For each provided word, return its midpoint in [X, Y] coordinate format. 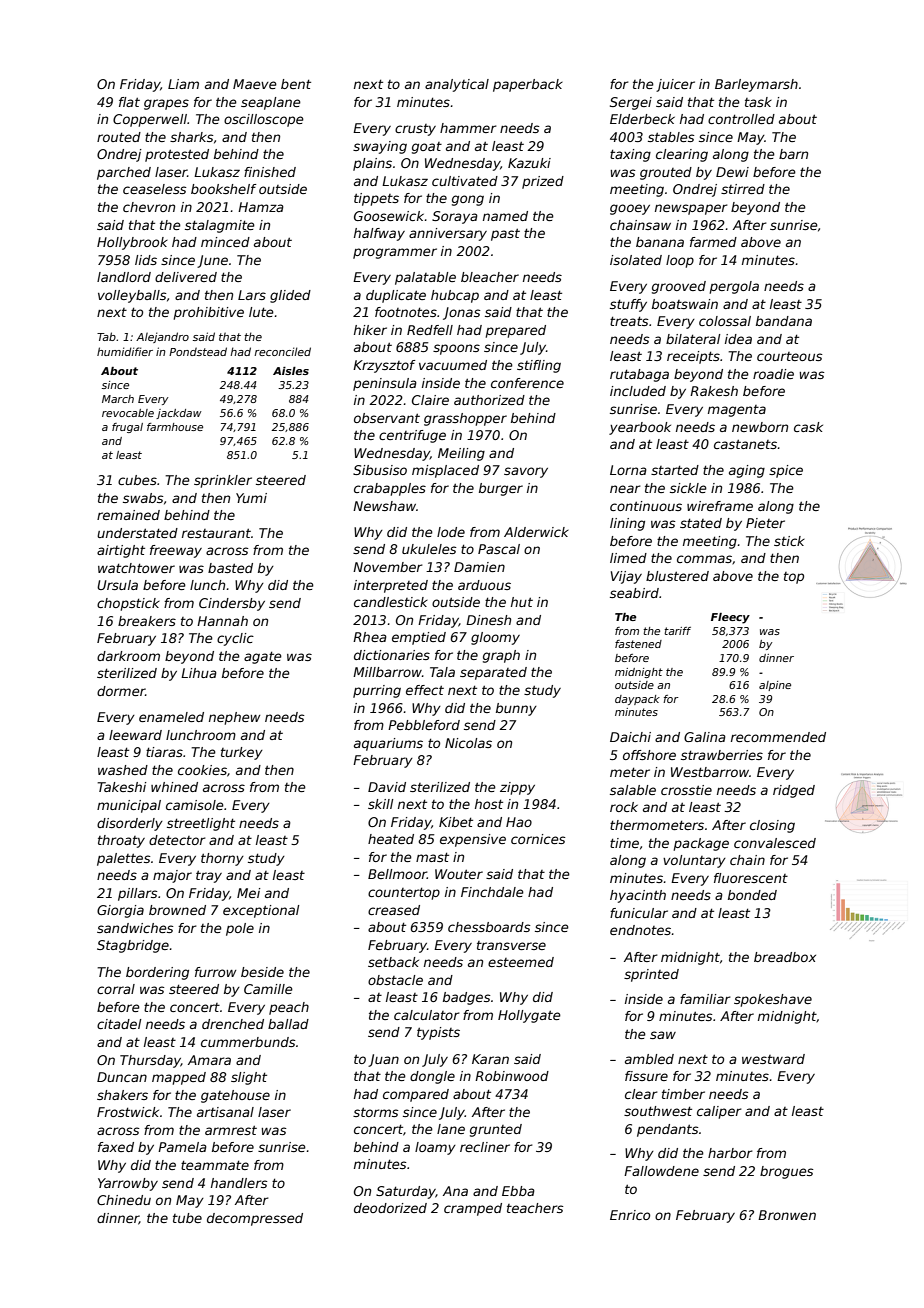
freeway [176, 551]
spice [786, 471]
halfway [379, 234]
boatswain [685, 304]
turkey [242, 753]
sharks [192, 137]
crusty [415, 130]
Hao [519, 822]
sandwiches [135, 928]
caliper [719, 1112]
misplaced [445, 471]
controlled [741, 119]
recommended [778, 737]
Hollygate [529, 1016]
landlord [124, 277]
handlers [239, 1183]
